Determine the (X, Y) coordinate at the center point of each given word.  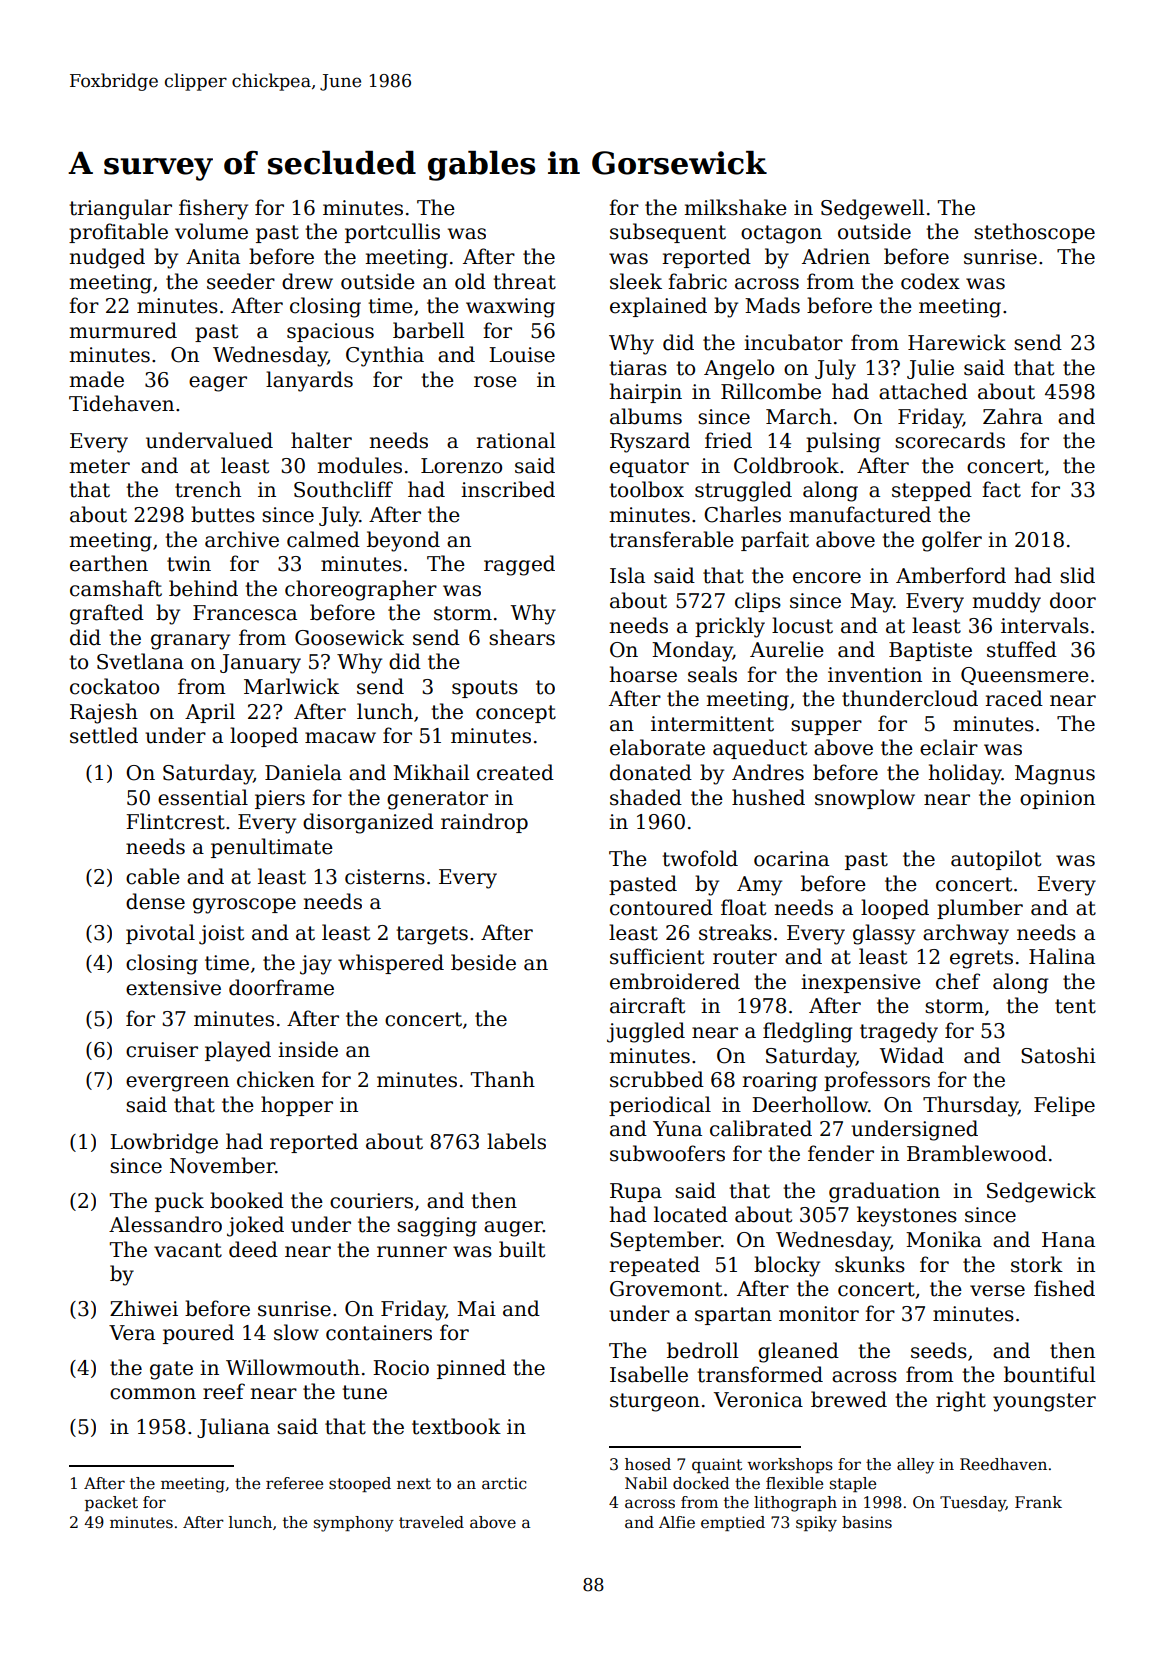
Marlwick (291, 686)
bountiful (1049, 1374)
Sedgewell (872, 209)
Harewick (957, 342)
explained (658, 307)
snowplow (865, 799)
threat (524, 281)
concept (516, 714)
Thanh (503, 1079)
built (522, 1249)
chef (958, 981)
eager (218, 384)
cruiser (162, 1050)
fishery (213, 209)
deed (253, 1249)
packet (111, 1503)
